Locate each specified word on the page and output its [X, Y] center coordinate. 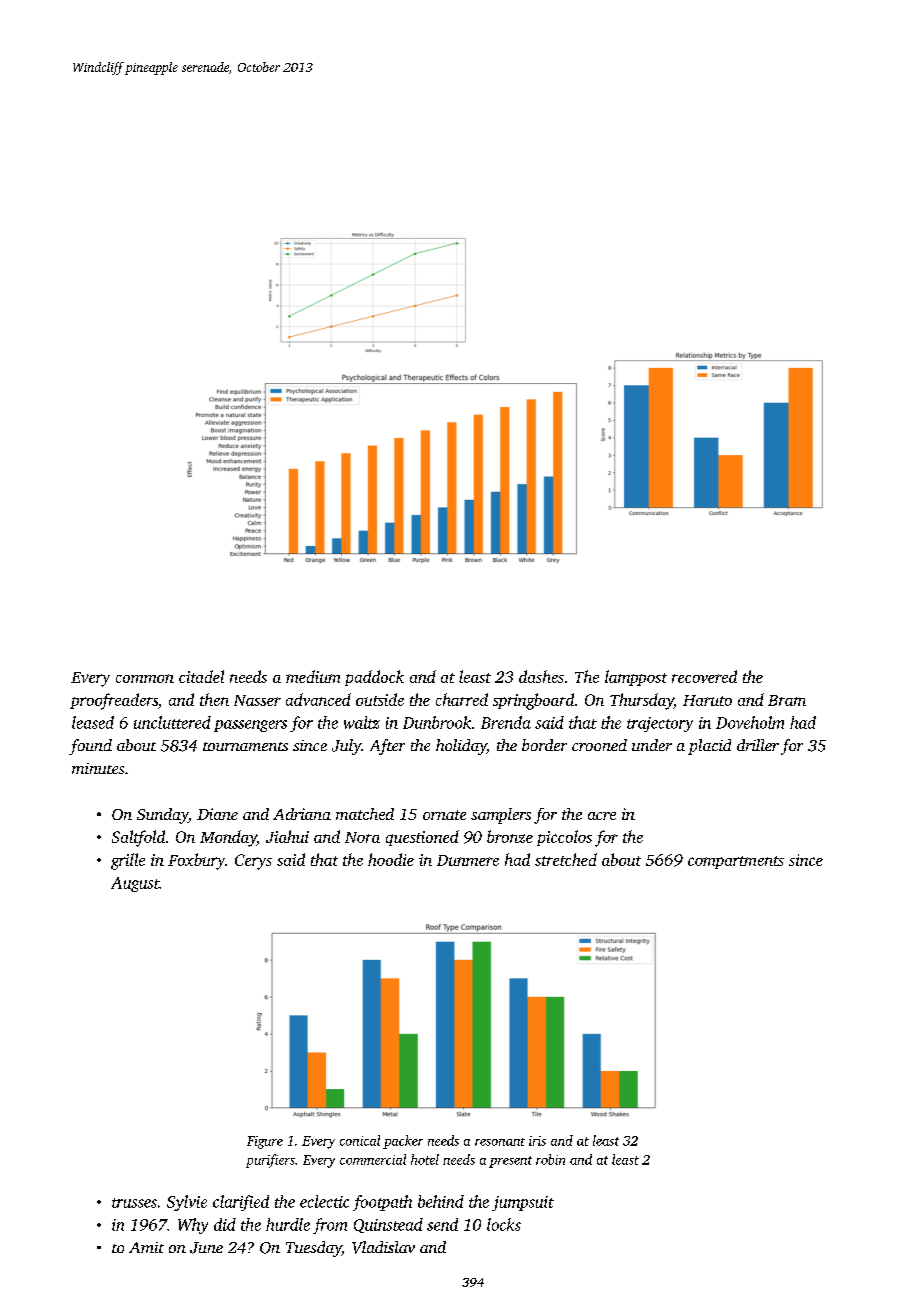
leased [93, 722]
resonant [500, 1142]
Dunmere [468, 860]
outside [380, 699]
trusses [134, 1203]
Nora [362, 837]
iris [537, 1141]
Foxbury [196, 861]
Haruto [707, 700]
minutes [98, 768]
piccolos [564, 838]
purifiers [270, 1161]
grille [128, 861]
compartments [736, 862]
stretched [566, 859]
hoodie [391, 859]
